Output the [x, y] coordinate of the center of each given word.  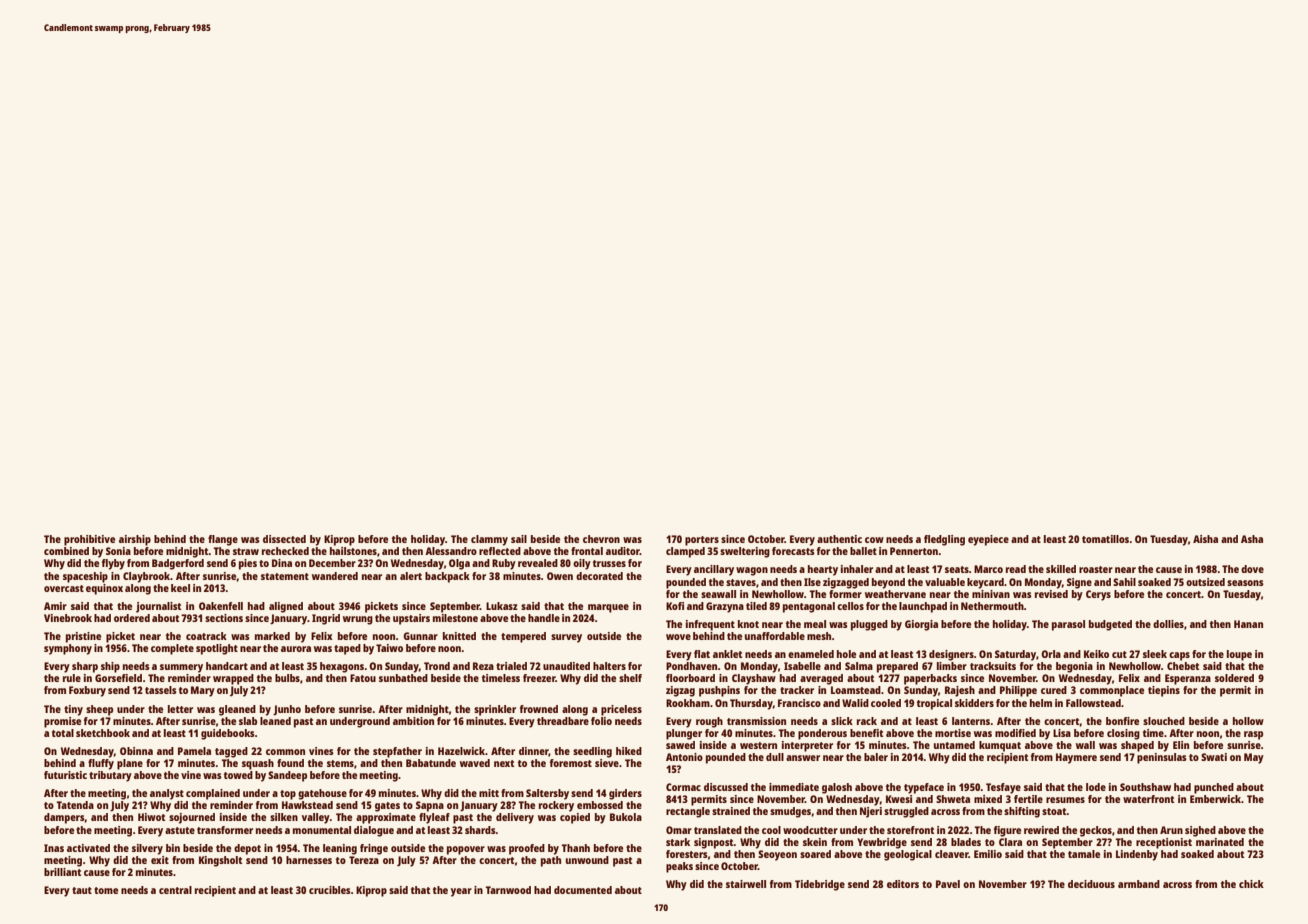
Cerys [1098, 595]
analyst [167, 794]
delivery [515, 818]
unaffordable [775, 636]
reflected [500, 551]
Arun [1171, 830]
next [504, 763]
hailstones [353, 551]
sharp [85, 667]
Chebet [1183, 666]
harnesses [309, 860]
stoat [1054, 811]
